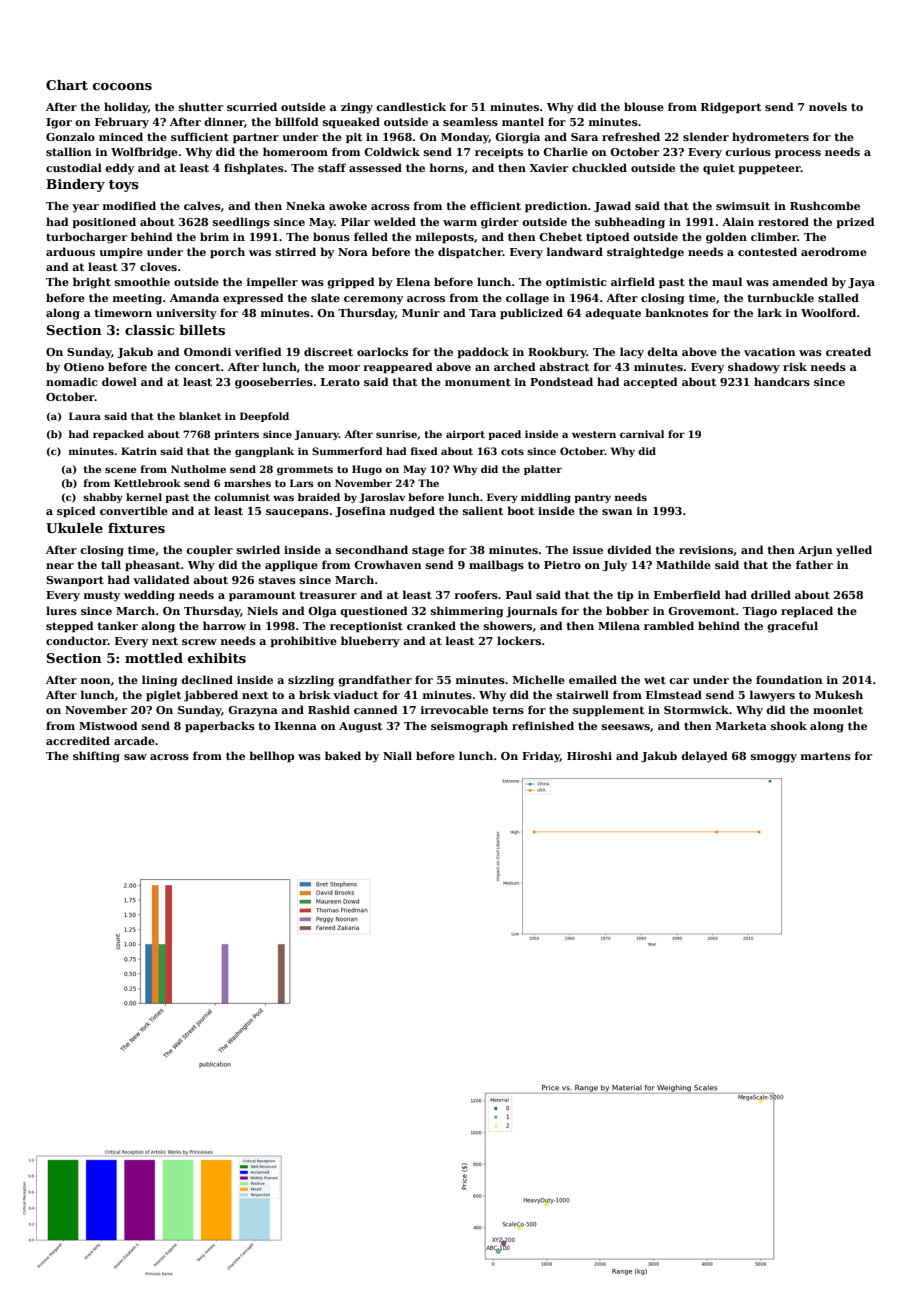  Describe the element at coordinates (767, 251) in the screenshot. I see `contested` at that location.
